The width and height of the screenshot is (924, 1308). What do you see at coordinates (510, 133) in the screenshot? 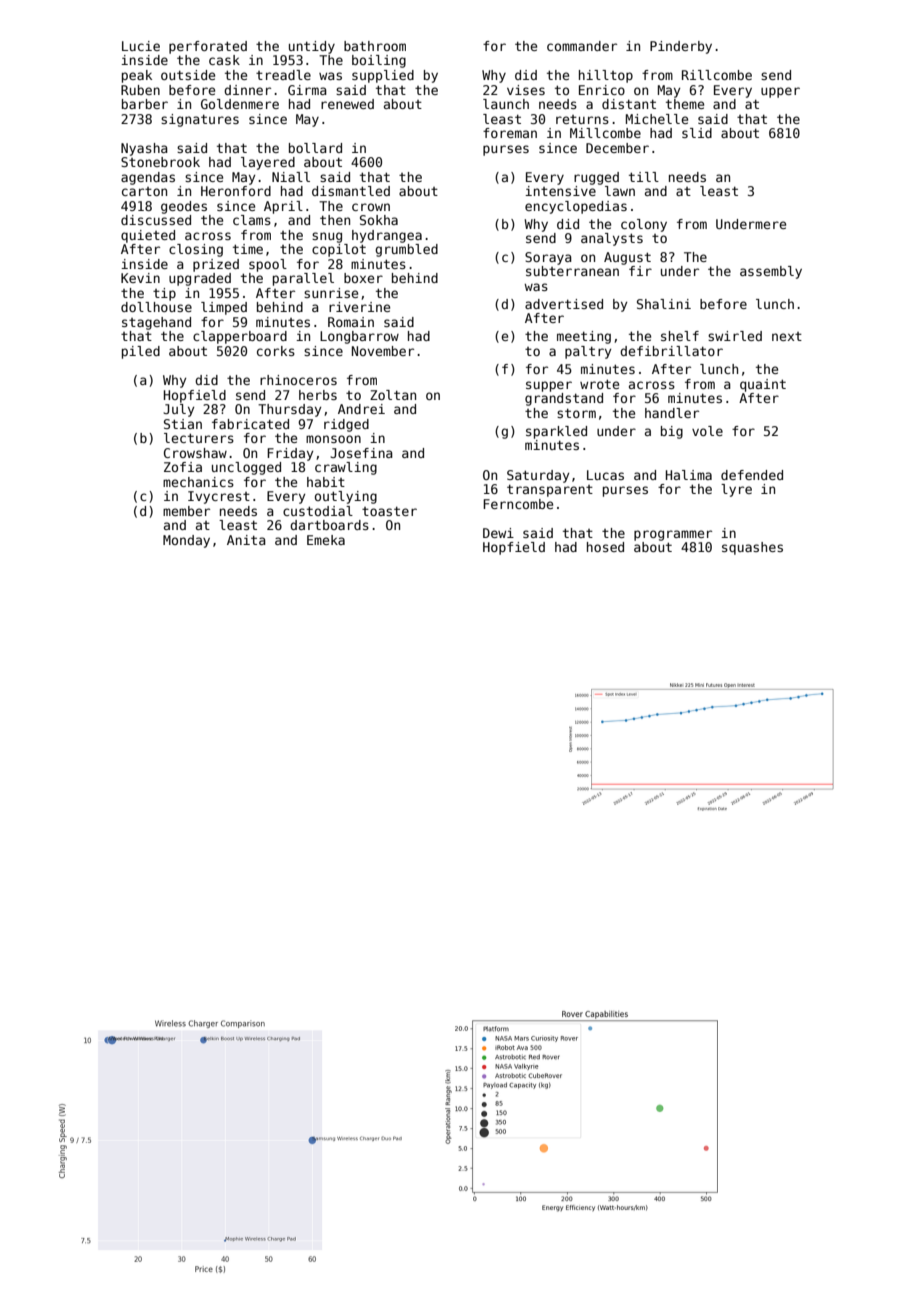
I see `foreman` at bounding box center [510, 133].
